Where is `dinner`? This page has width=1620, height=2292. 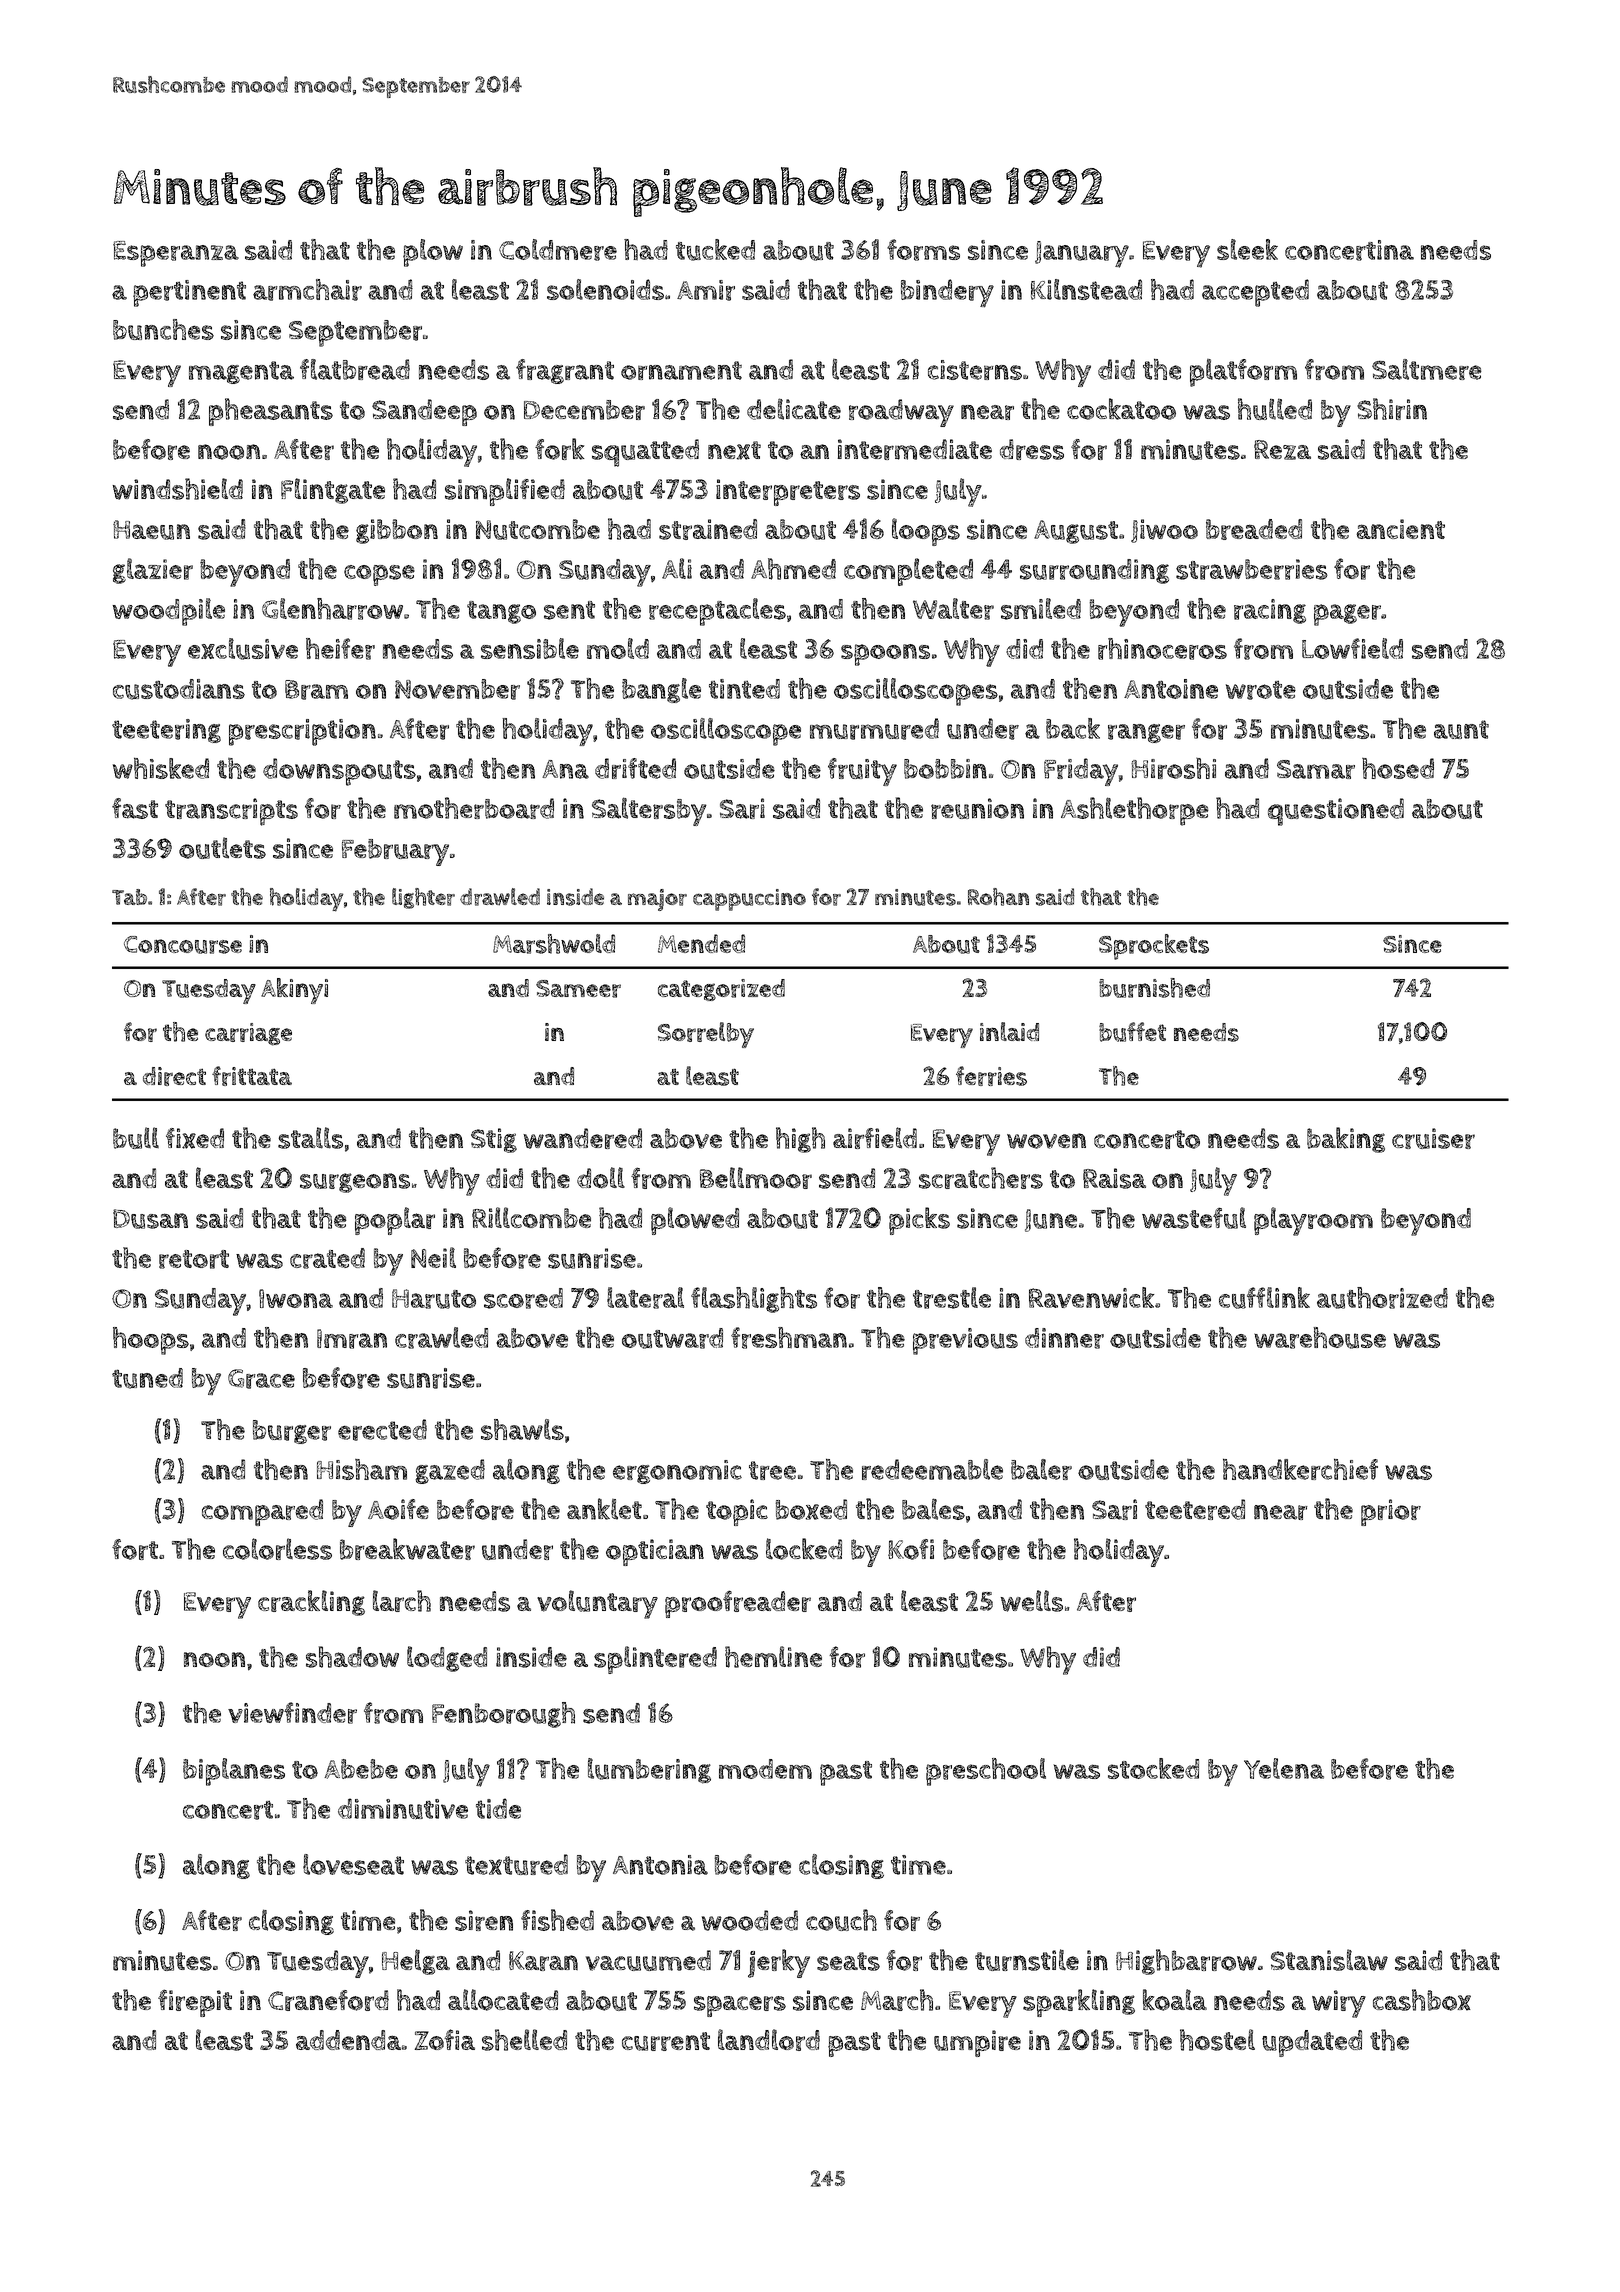 dinner is located at coordinates (1064, 1338).
